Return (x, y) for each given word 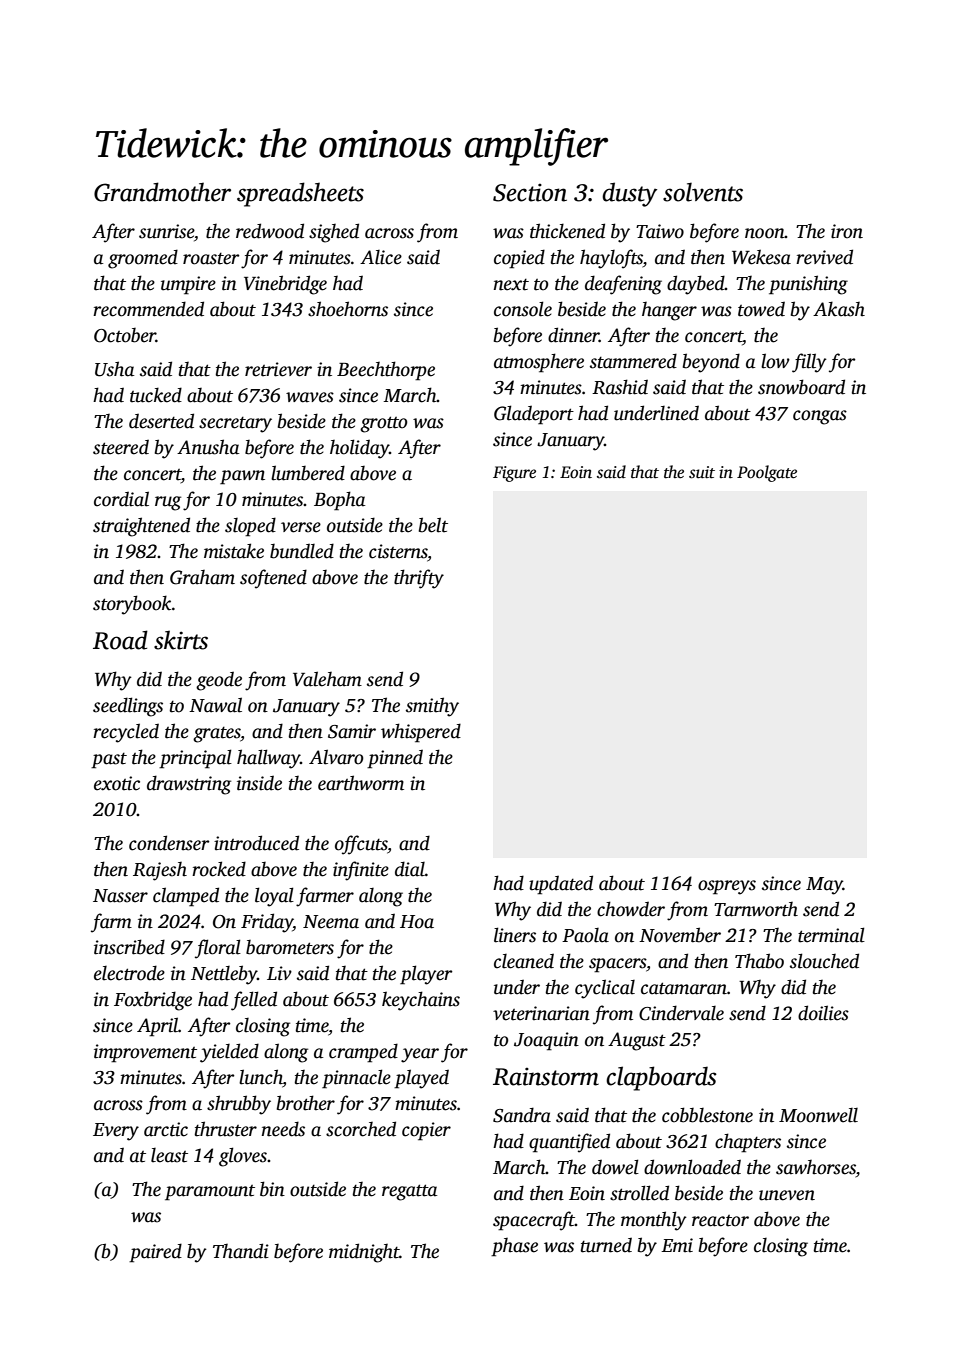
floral (218, 949)
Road (120, 640)
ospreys (727, 887)
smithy (432, 707)
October (125, 335)
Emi (677, 1245)
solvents (703, 192)
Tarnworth (756, 909)
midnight (364, 1253)
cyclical (605, 989)
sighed (334, 233)
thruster (226, 1129)
